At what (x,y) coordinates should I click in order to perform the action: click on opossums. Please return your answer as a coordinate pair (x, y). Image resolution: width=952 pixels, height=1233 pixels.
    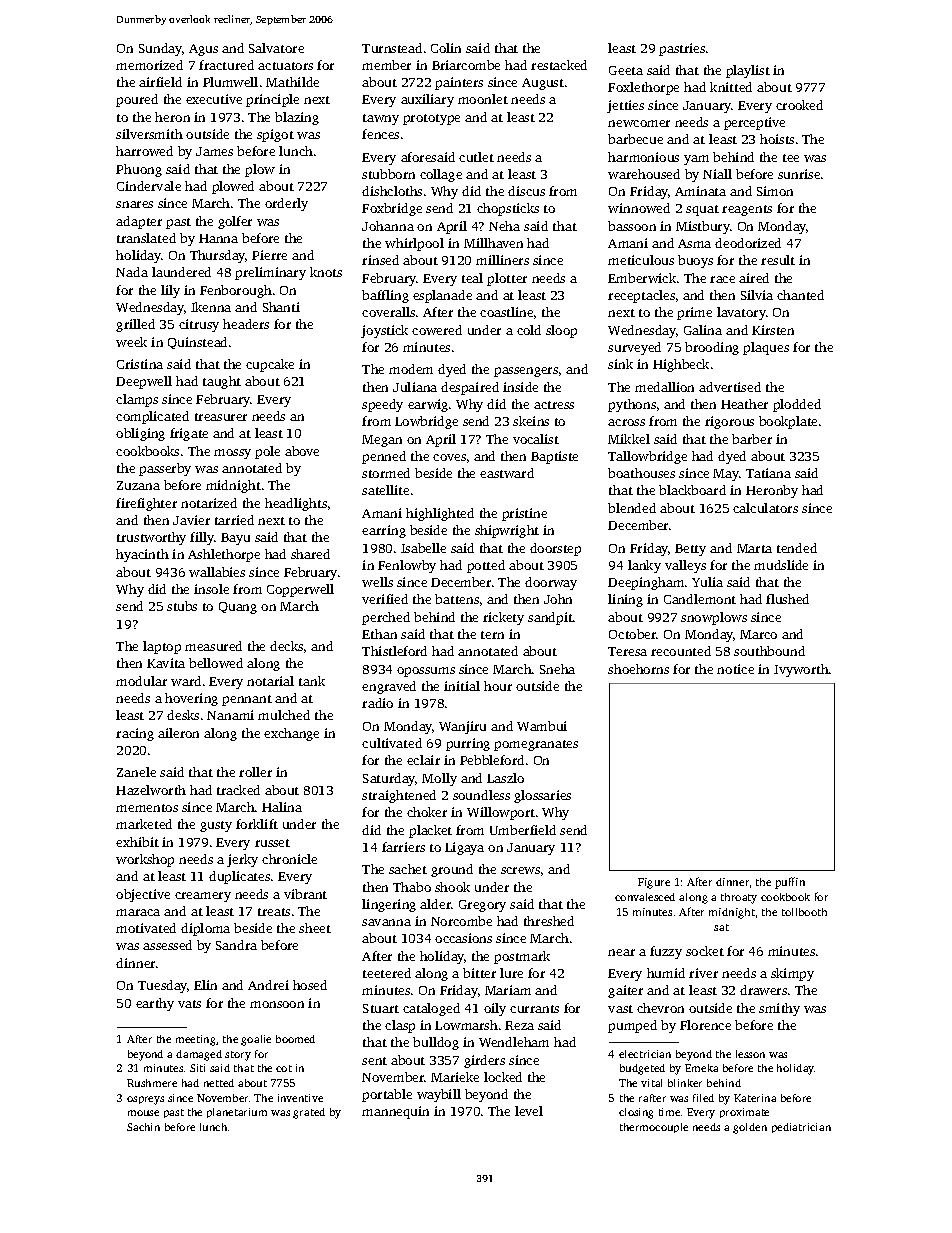
    Looking at the image, I should click on (426, 672).
